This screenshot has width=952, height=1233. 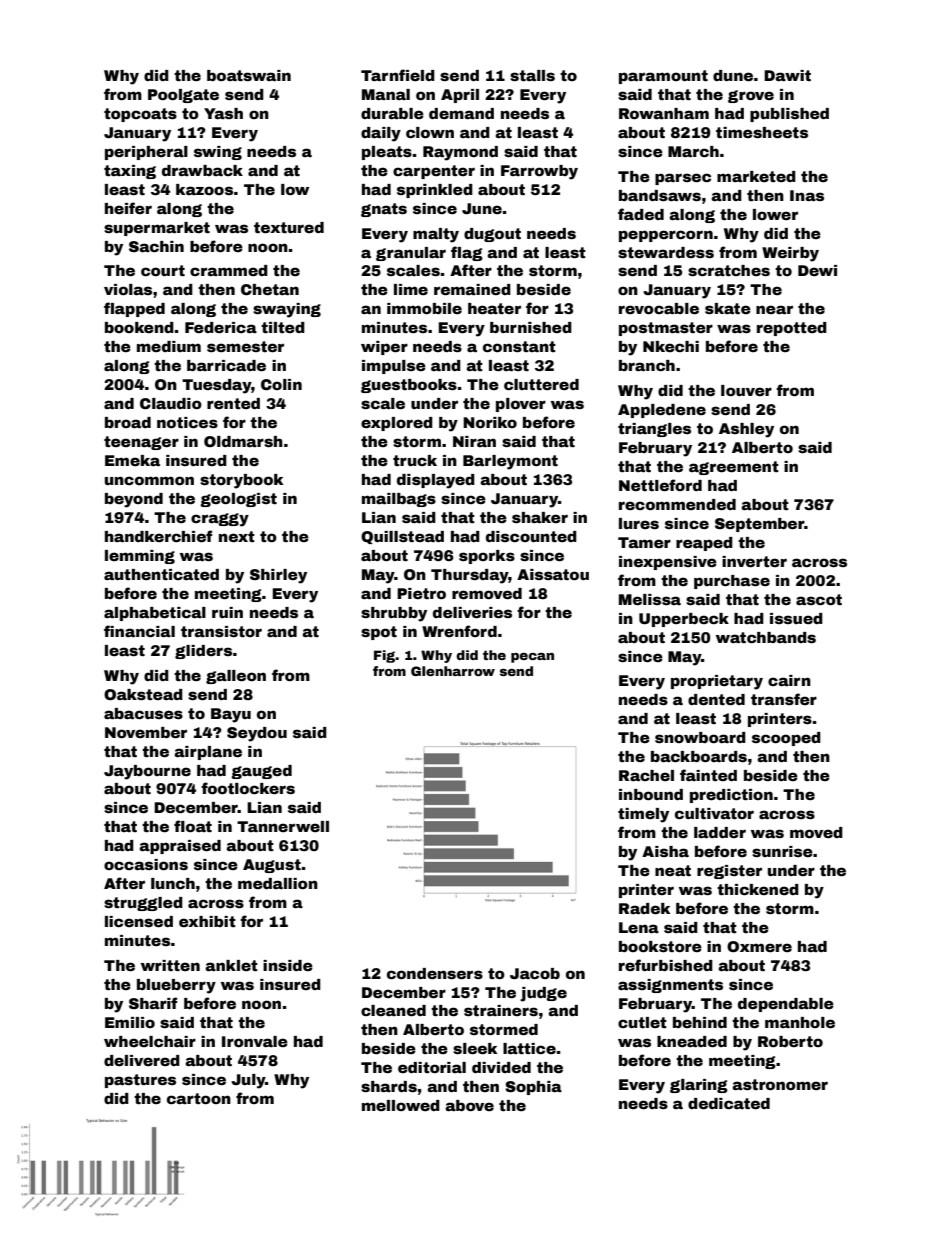 What do you see at coordinates (130, 172) in the screenshot?
I see `taxing` at bounding box center [130, 172].
